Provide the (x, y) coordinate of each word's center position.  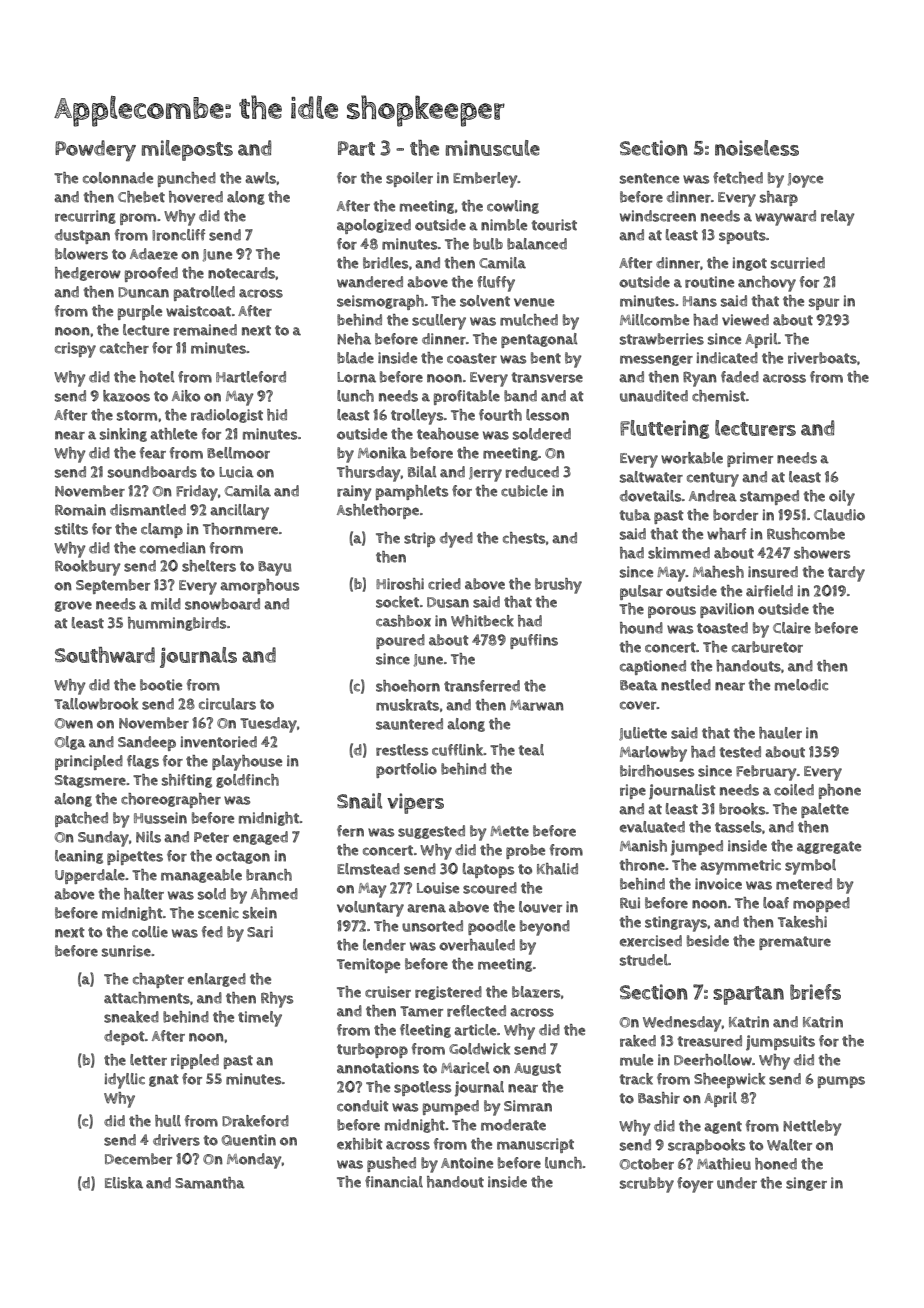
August (537, 1069)
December (138, 1159)
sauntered (409, 724)
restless (402, 750)
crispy (75, 350)
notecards (241, 273)
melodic (801, 685)
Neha (354, 339)
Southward (105, 655)
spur (824, 304)
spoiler (409, 179)
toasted (722, 628)
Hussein (160, 818)
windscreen (658, 216)
